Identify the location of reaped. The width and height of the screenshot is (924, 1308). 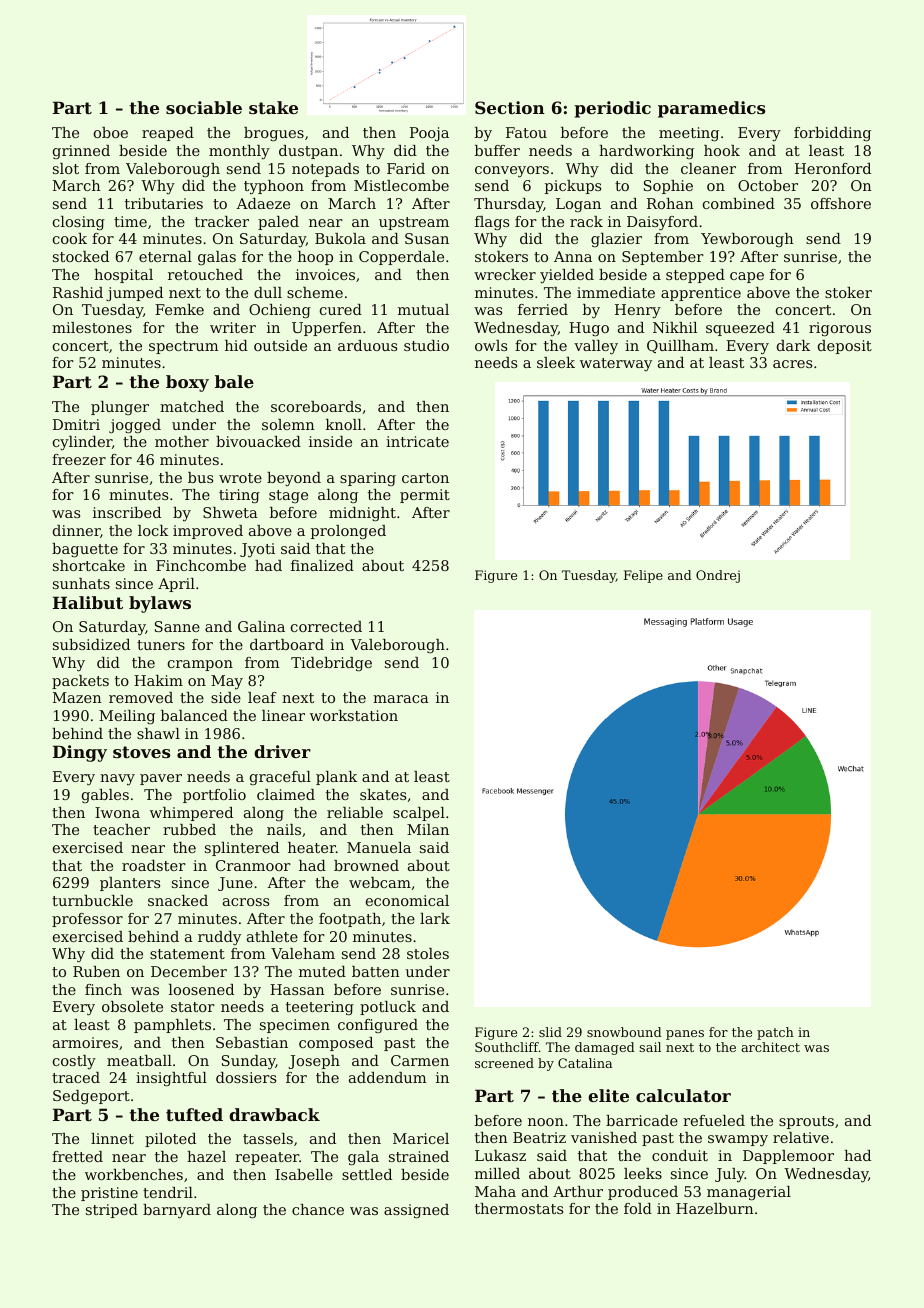
(168, 134).
